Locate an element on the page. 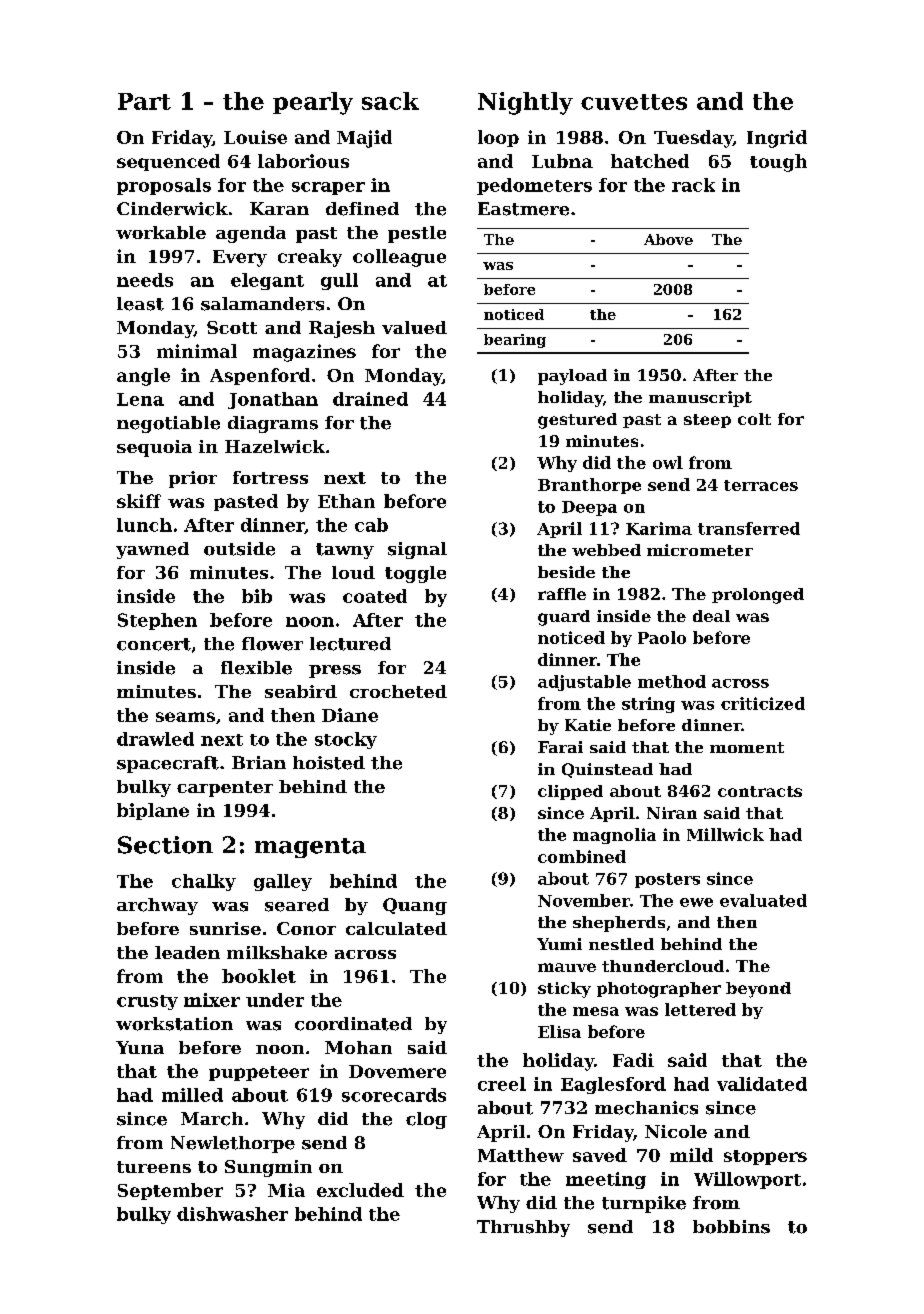 The image size is (924, 1314). pedometers is located at coordinates (534, 186).
